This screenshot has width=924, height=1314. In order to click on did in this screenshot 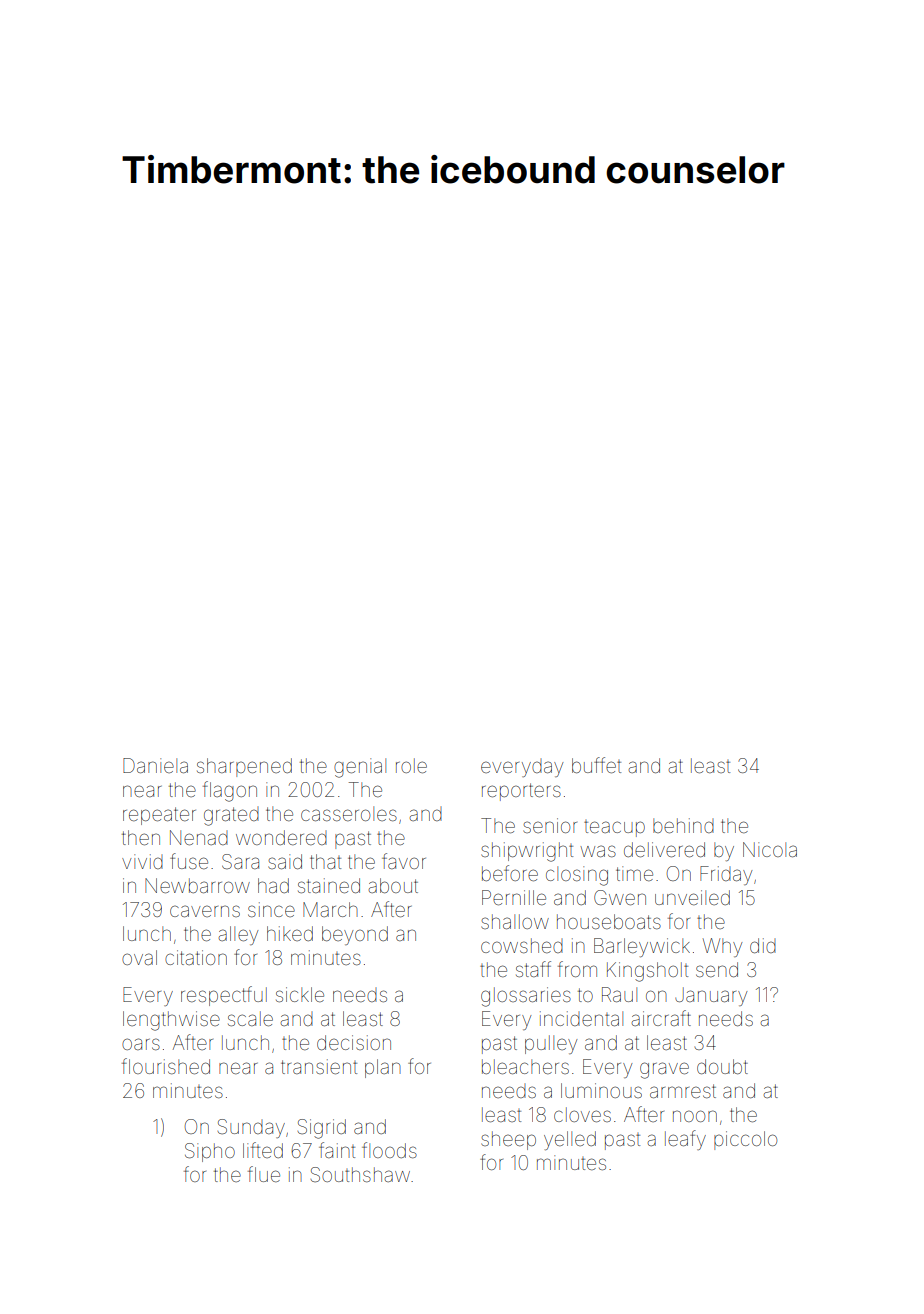, I will do `click(763, 945)`.
